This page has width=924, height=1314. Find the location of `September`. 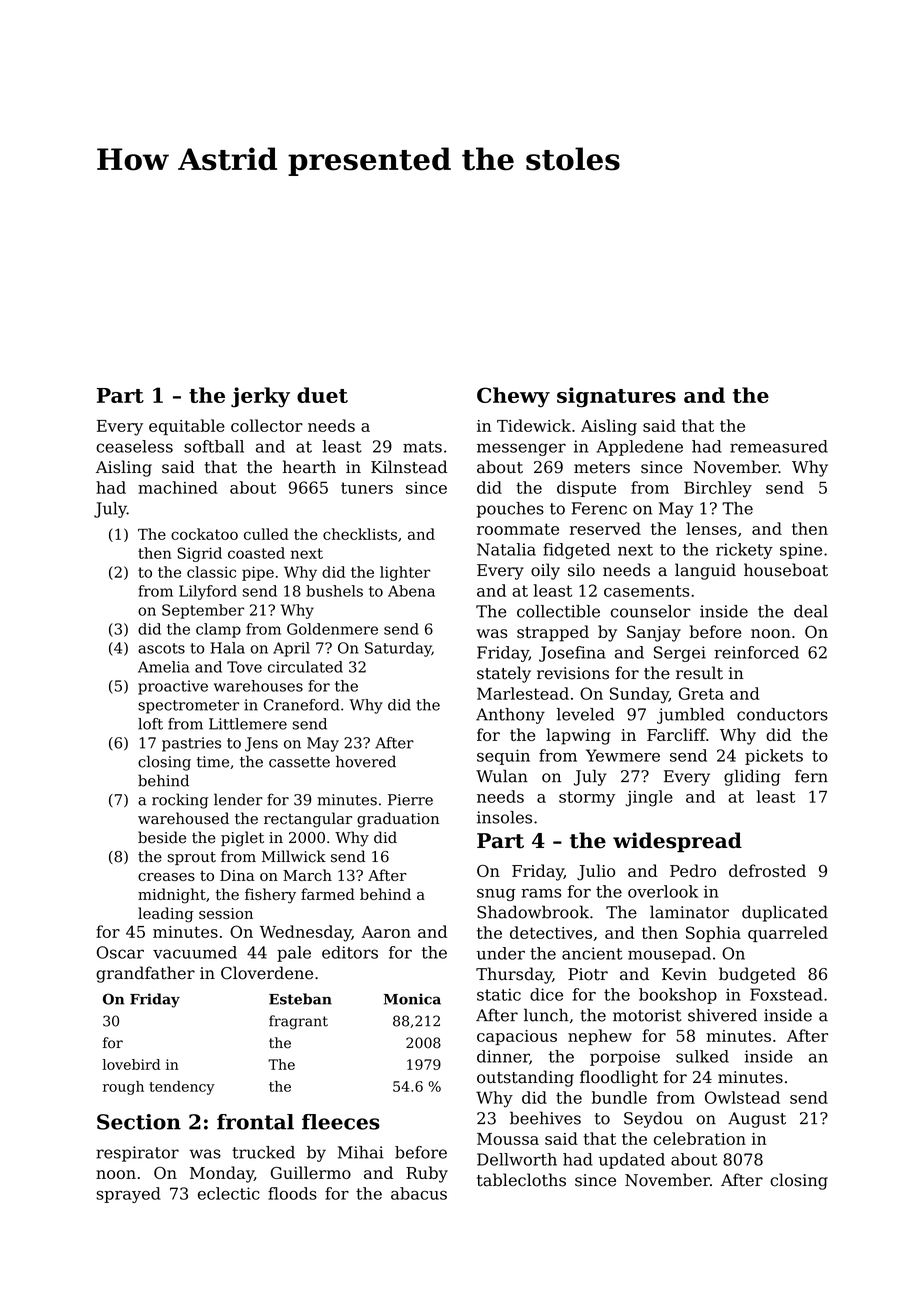

September is located at coordinates (203, 611).
